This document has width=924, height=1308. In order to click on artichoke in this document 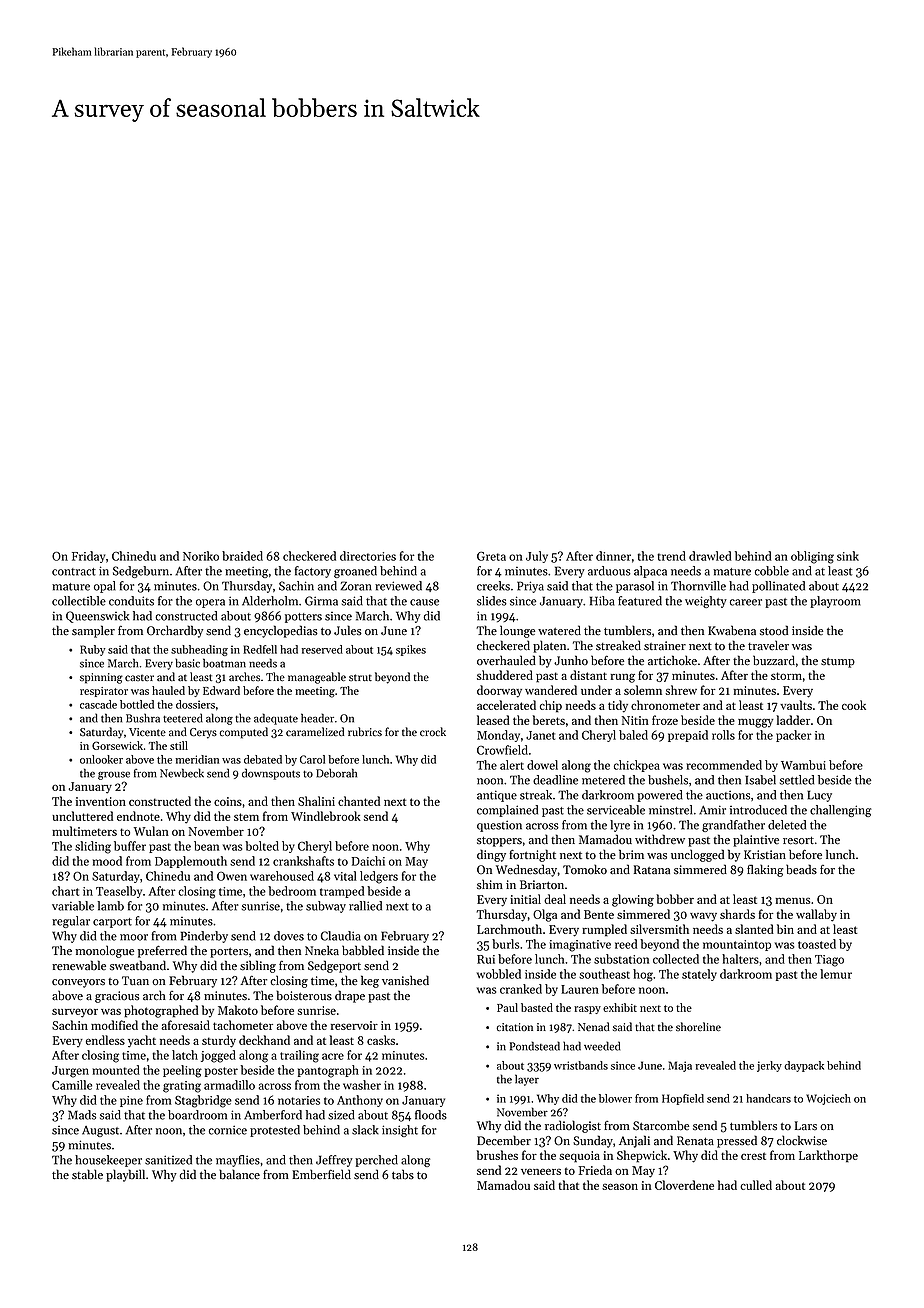, I will do `click(672, 660)`.
